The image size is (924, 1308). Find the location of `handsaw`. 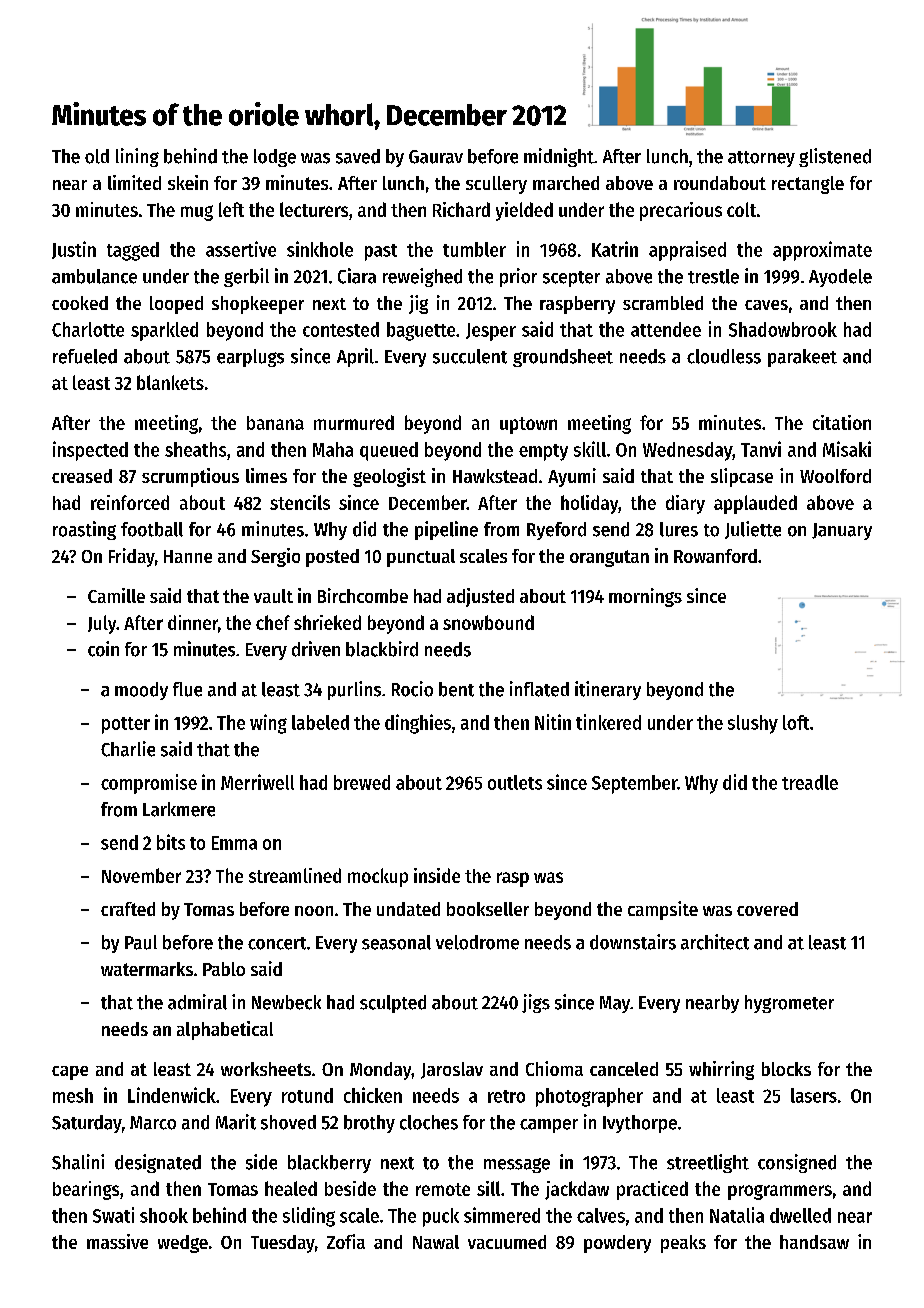

handsaw is located at coordinates (814, 1242).
